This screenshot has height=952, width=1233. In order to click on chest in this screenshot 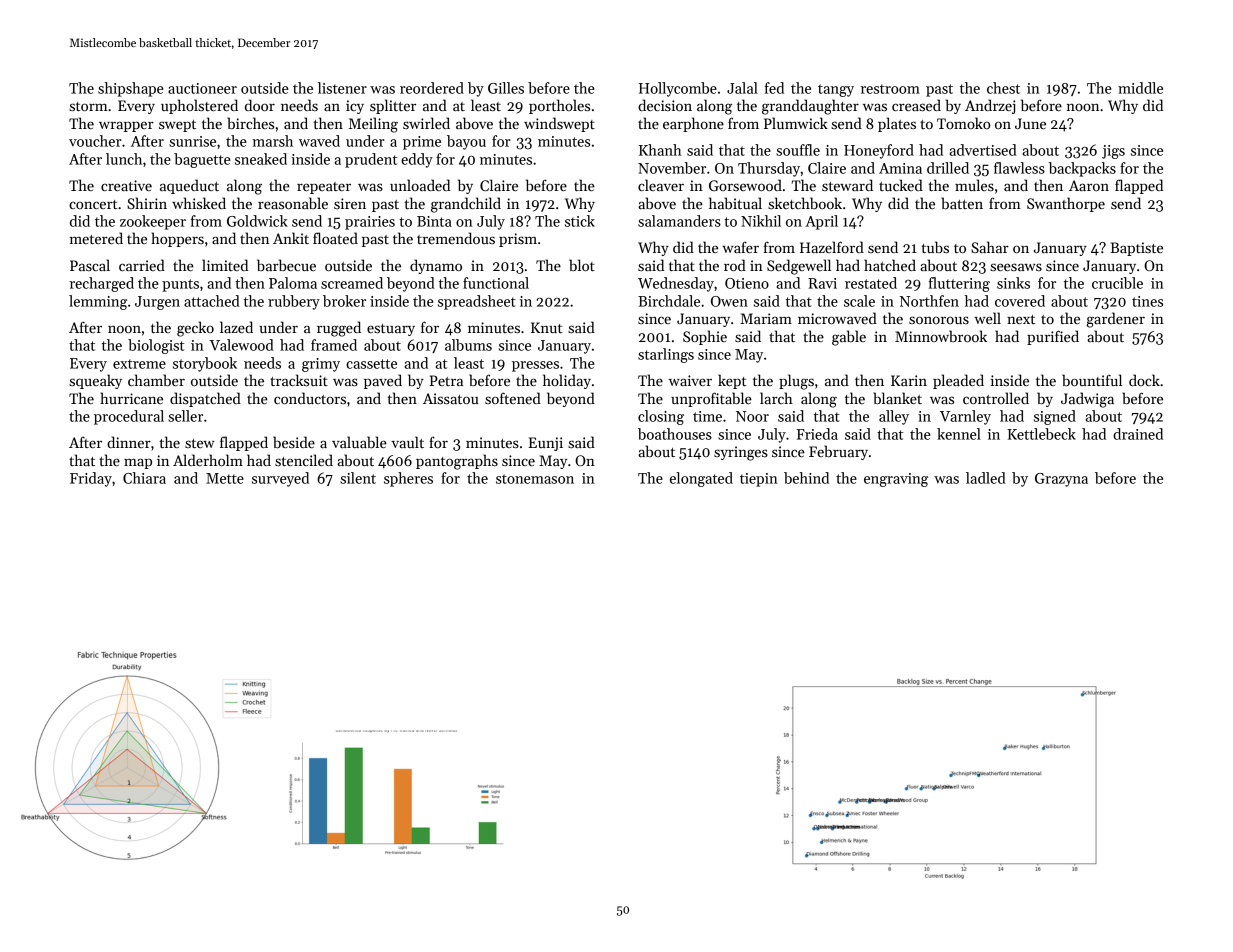, I will do `click(1003, 88)`.
